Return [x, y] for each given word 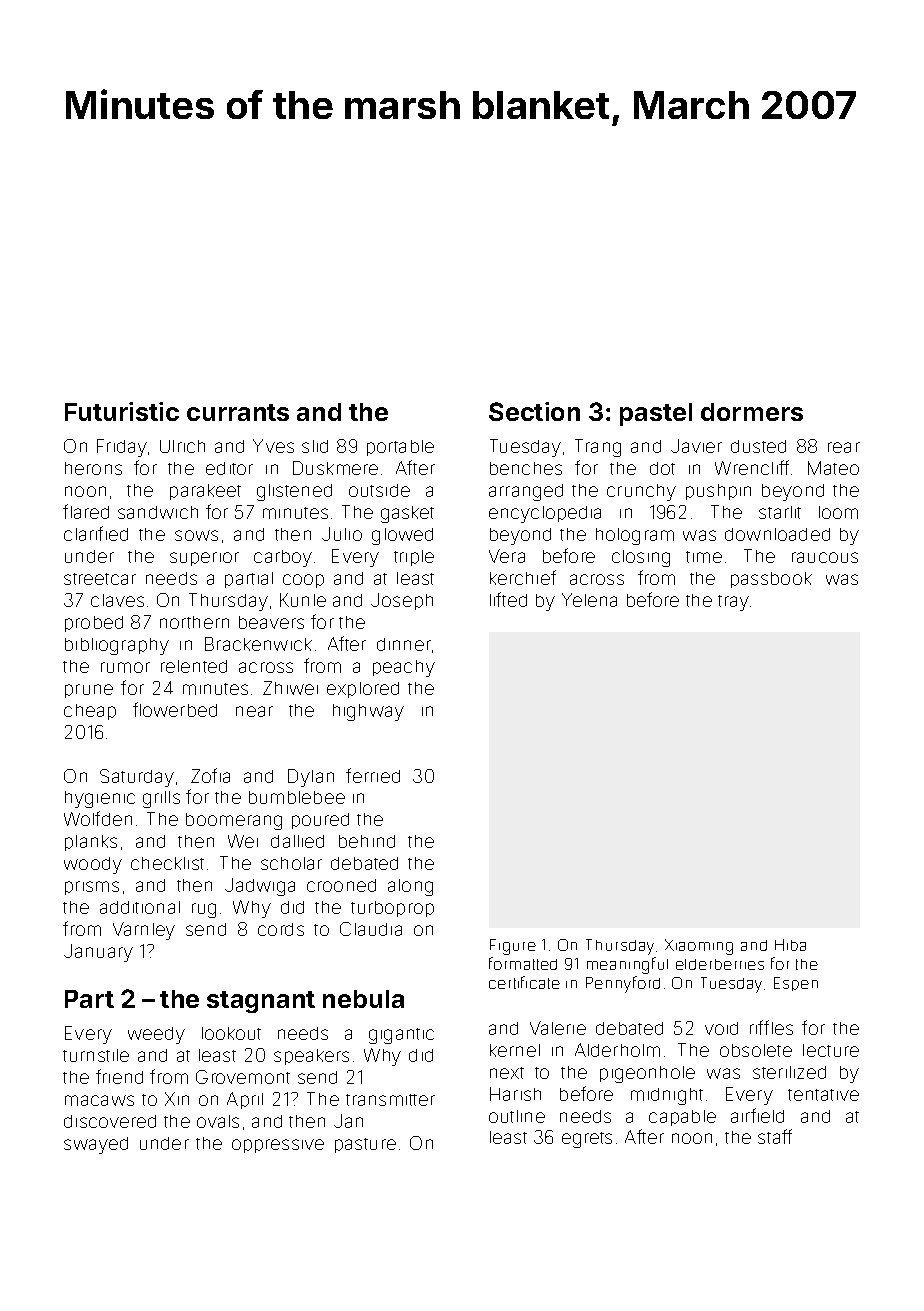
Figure [513, 947]
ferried [373, 775]
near [254, 711]
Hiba [790, 945]
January [98, 953]
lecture [831, 1050]
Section [534, 411]
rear [844, 447]
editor [229, 468]
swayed [96, 1145]
